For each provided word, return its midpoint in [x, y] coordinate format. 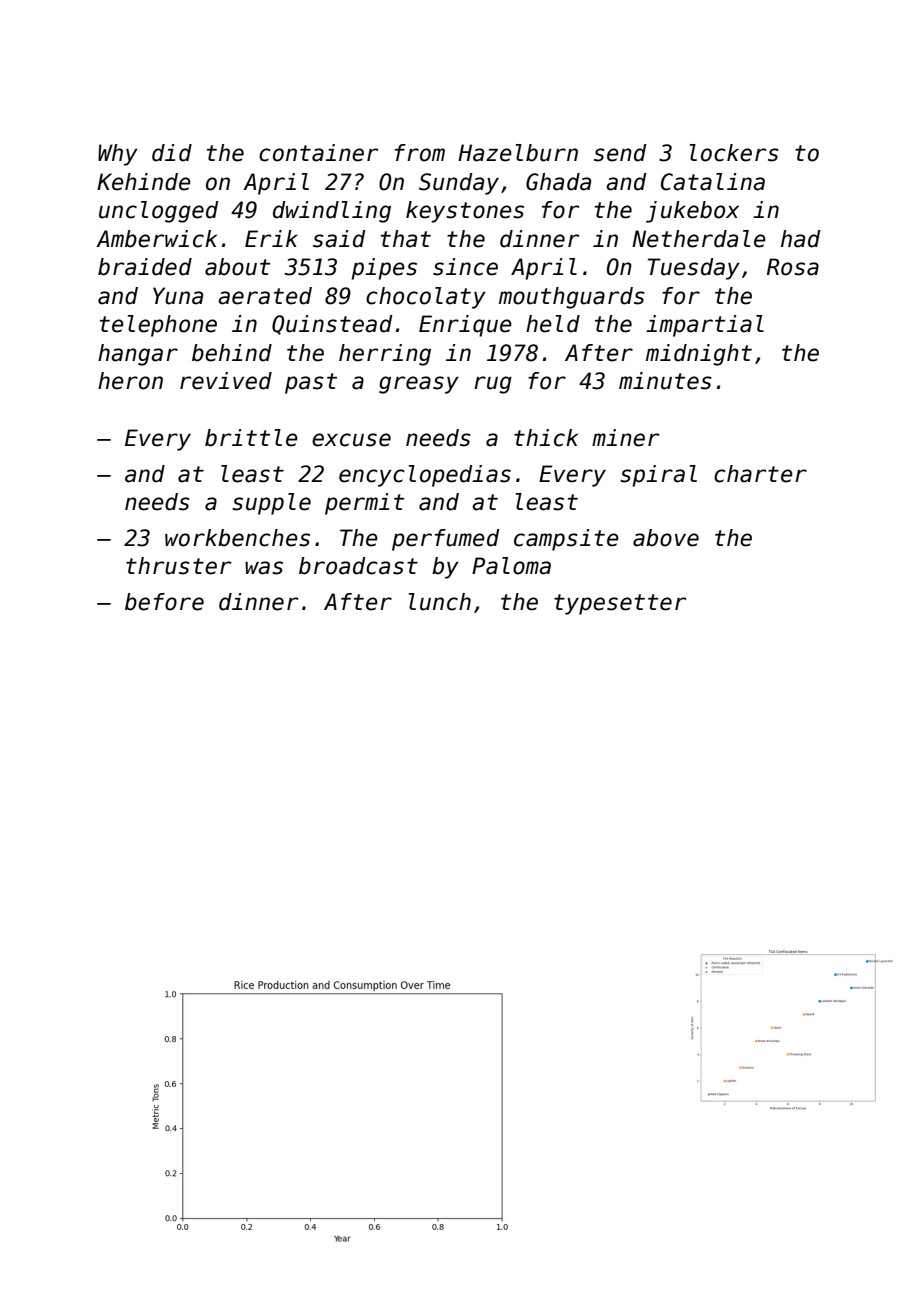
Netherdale [699, 239]
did [172, 153]
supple [271, 504]
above [666, 538]
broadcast [358, 566]
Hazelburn [518, 153]
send [620, 153]
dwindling [332, 212]
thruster [178, 566]
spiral [658, 476]
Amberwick [156, 239]
